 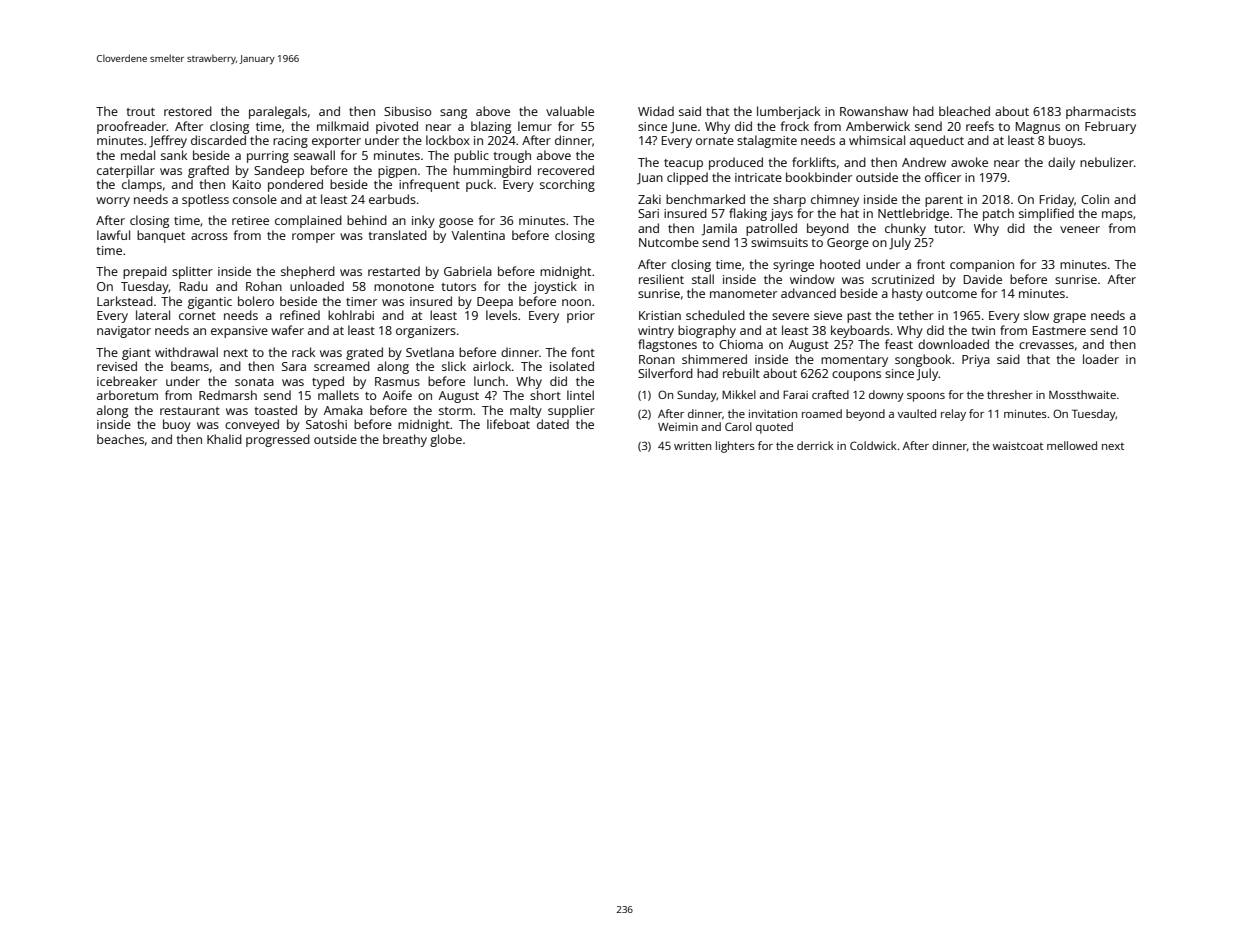 What do you see at coordinates (969, 162) in the screenshot?
I see `awoke` at bounding box center [969, 162].
